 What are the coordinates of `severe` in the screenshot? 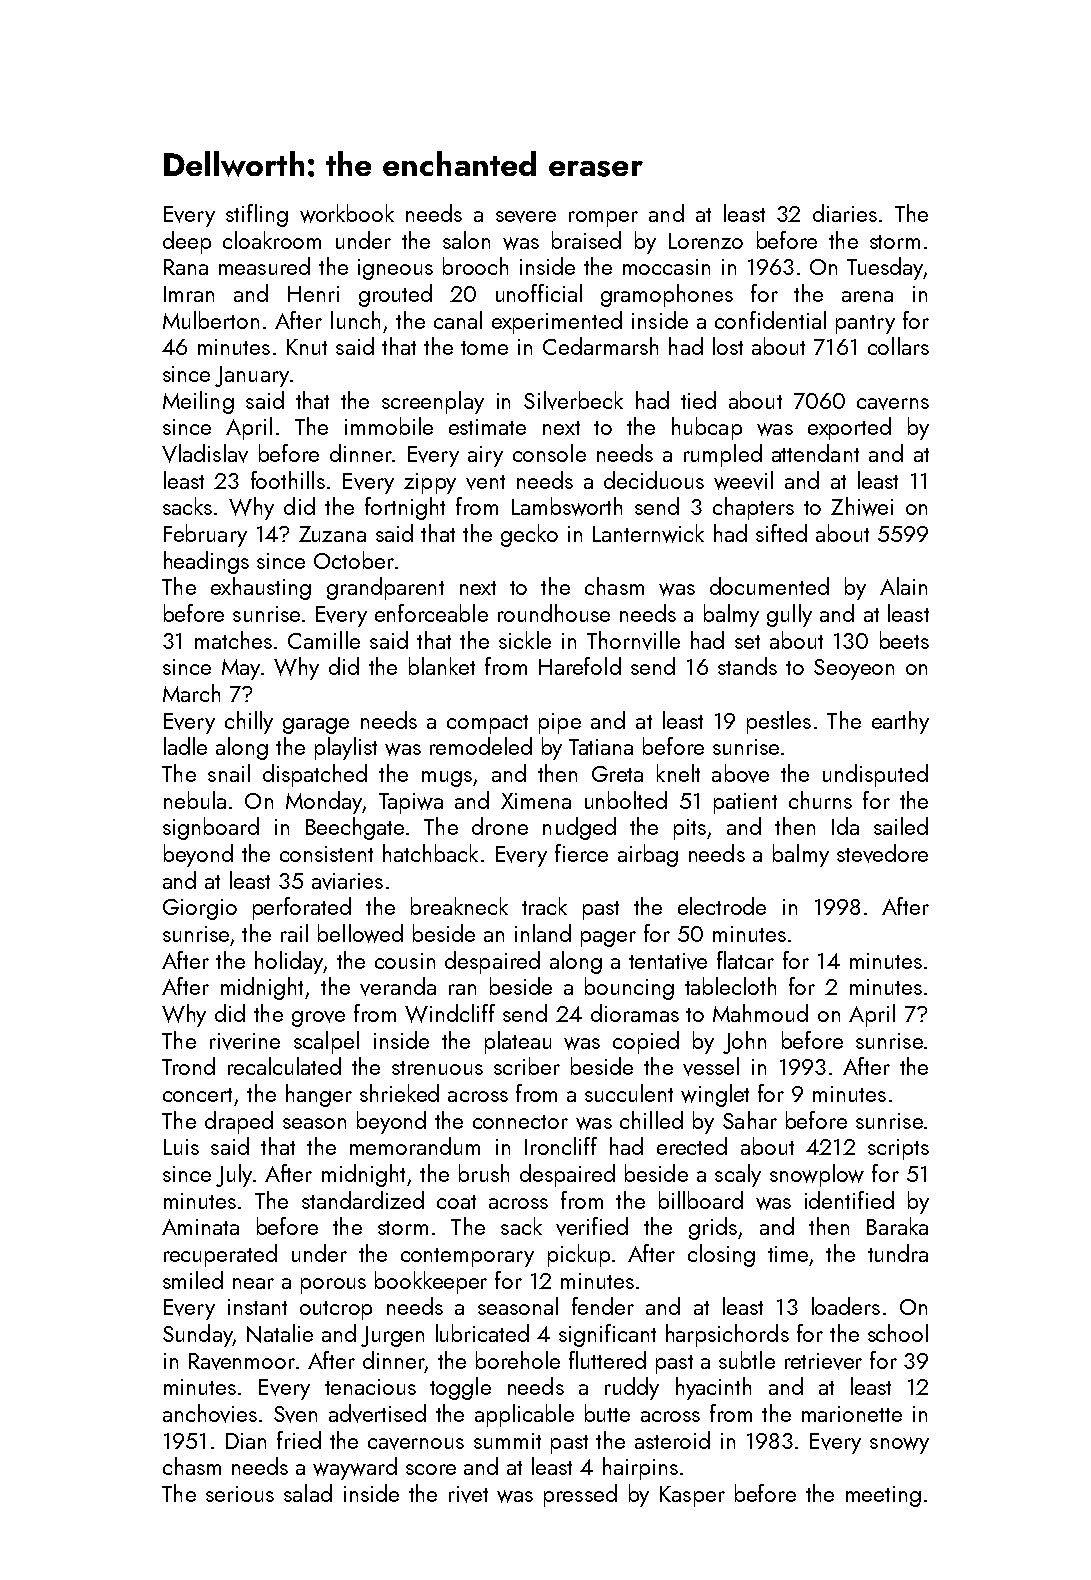 It's located at (526, 217).
